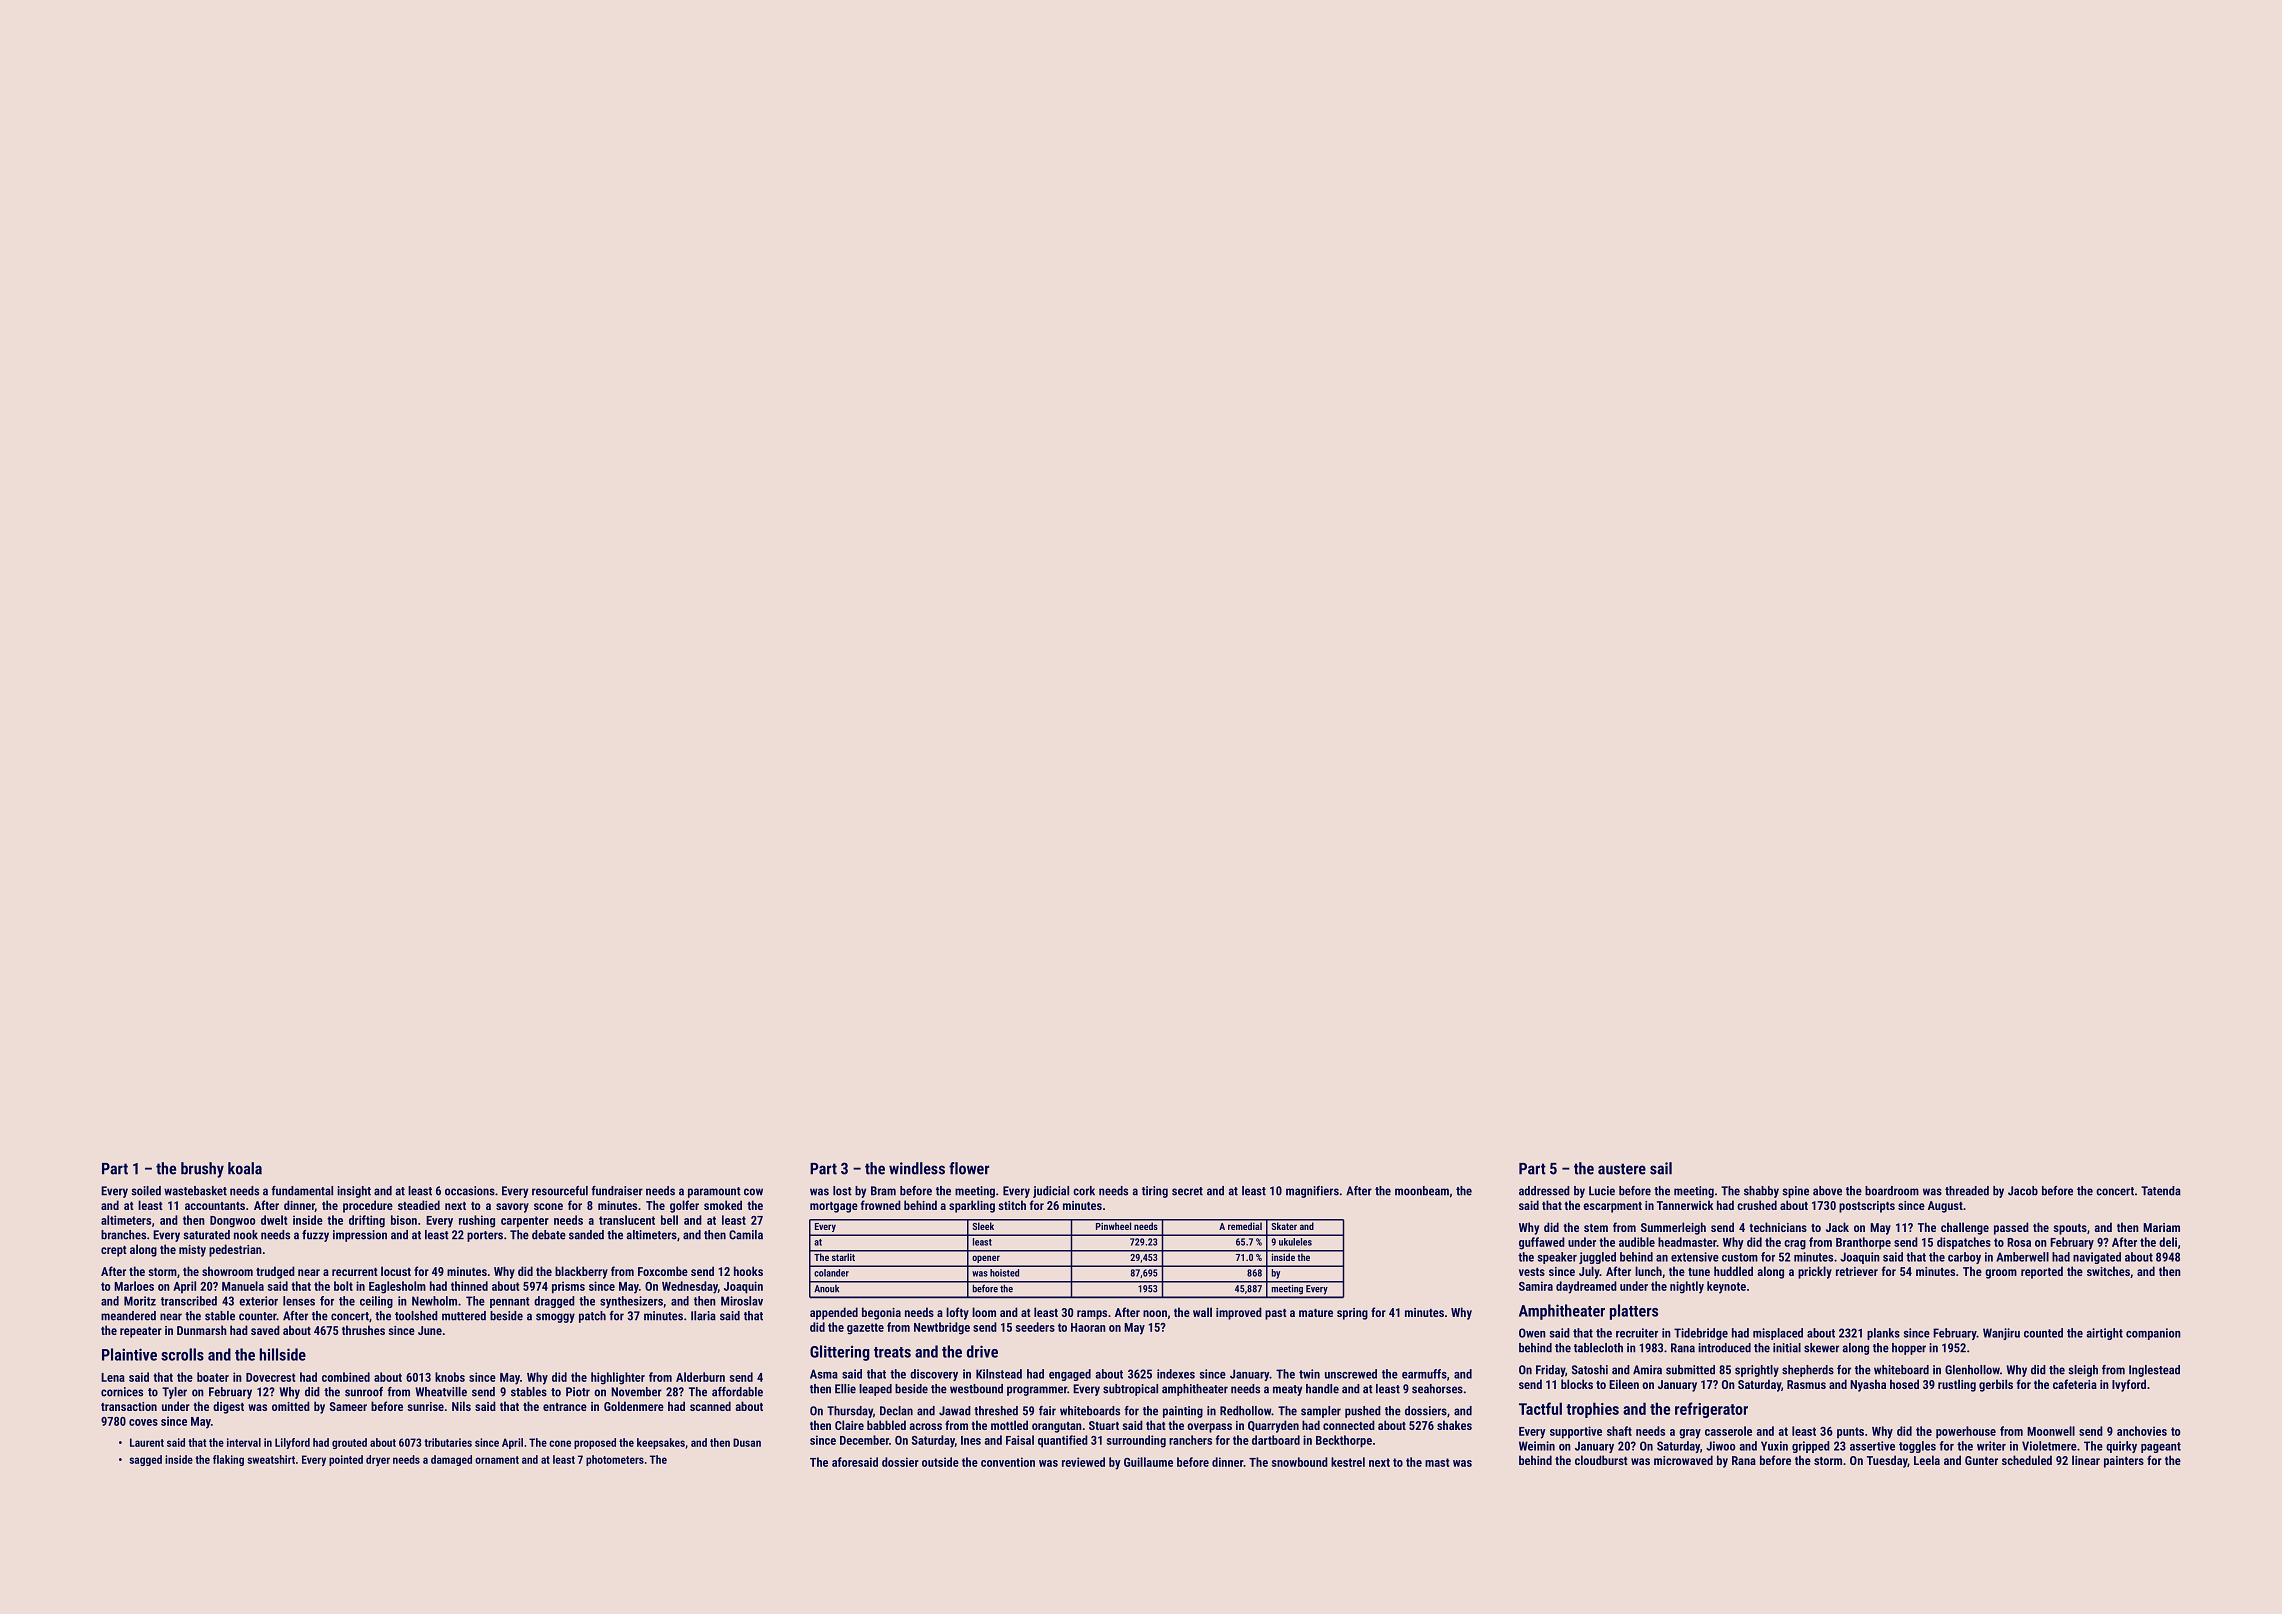  Describe the element at coordinates (555, 1318) in the image. I see `smoggy` at that location.
